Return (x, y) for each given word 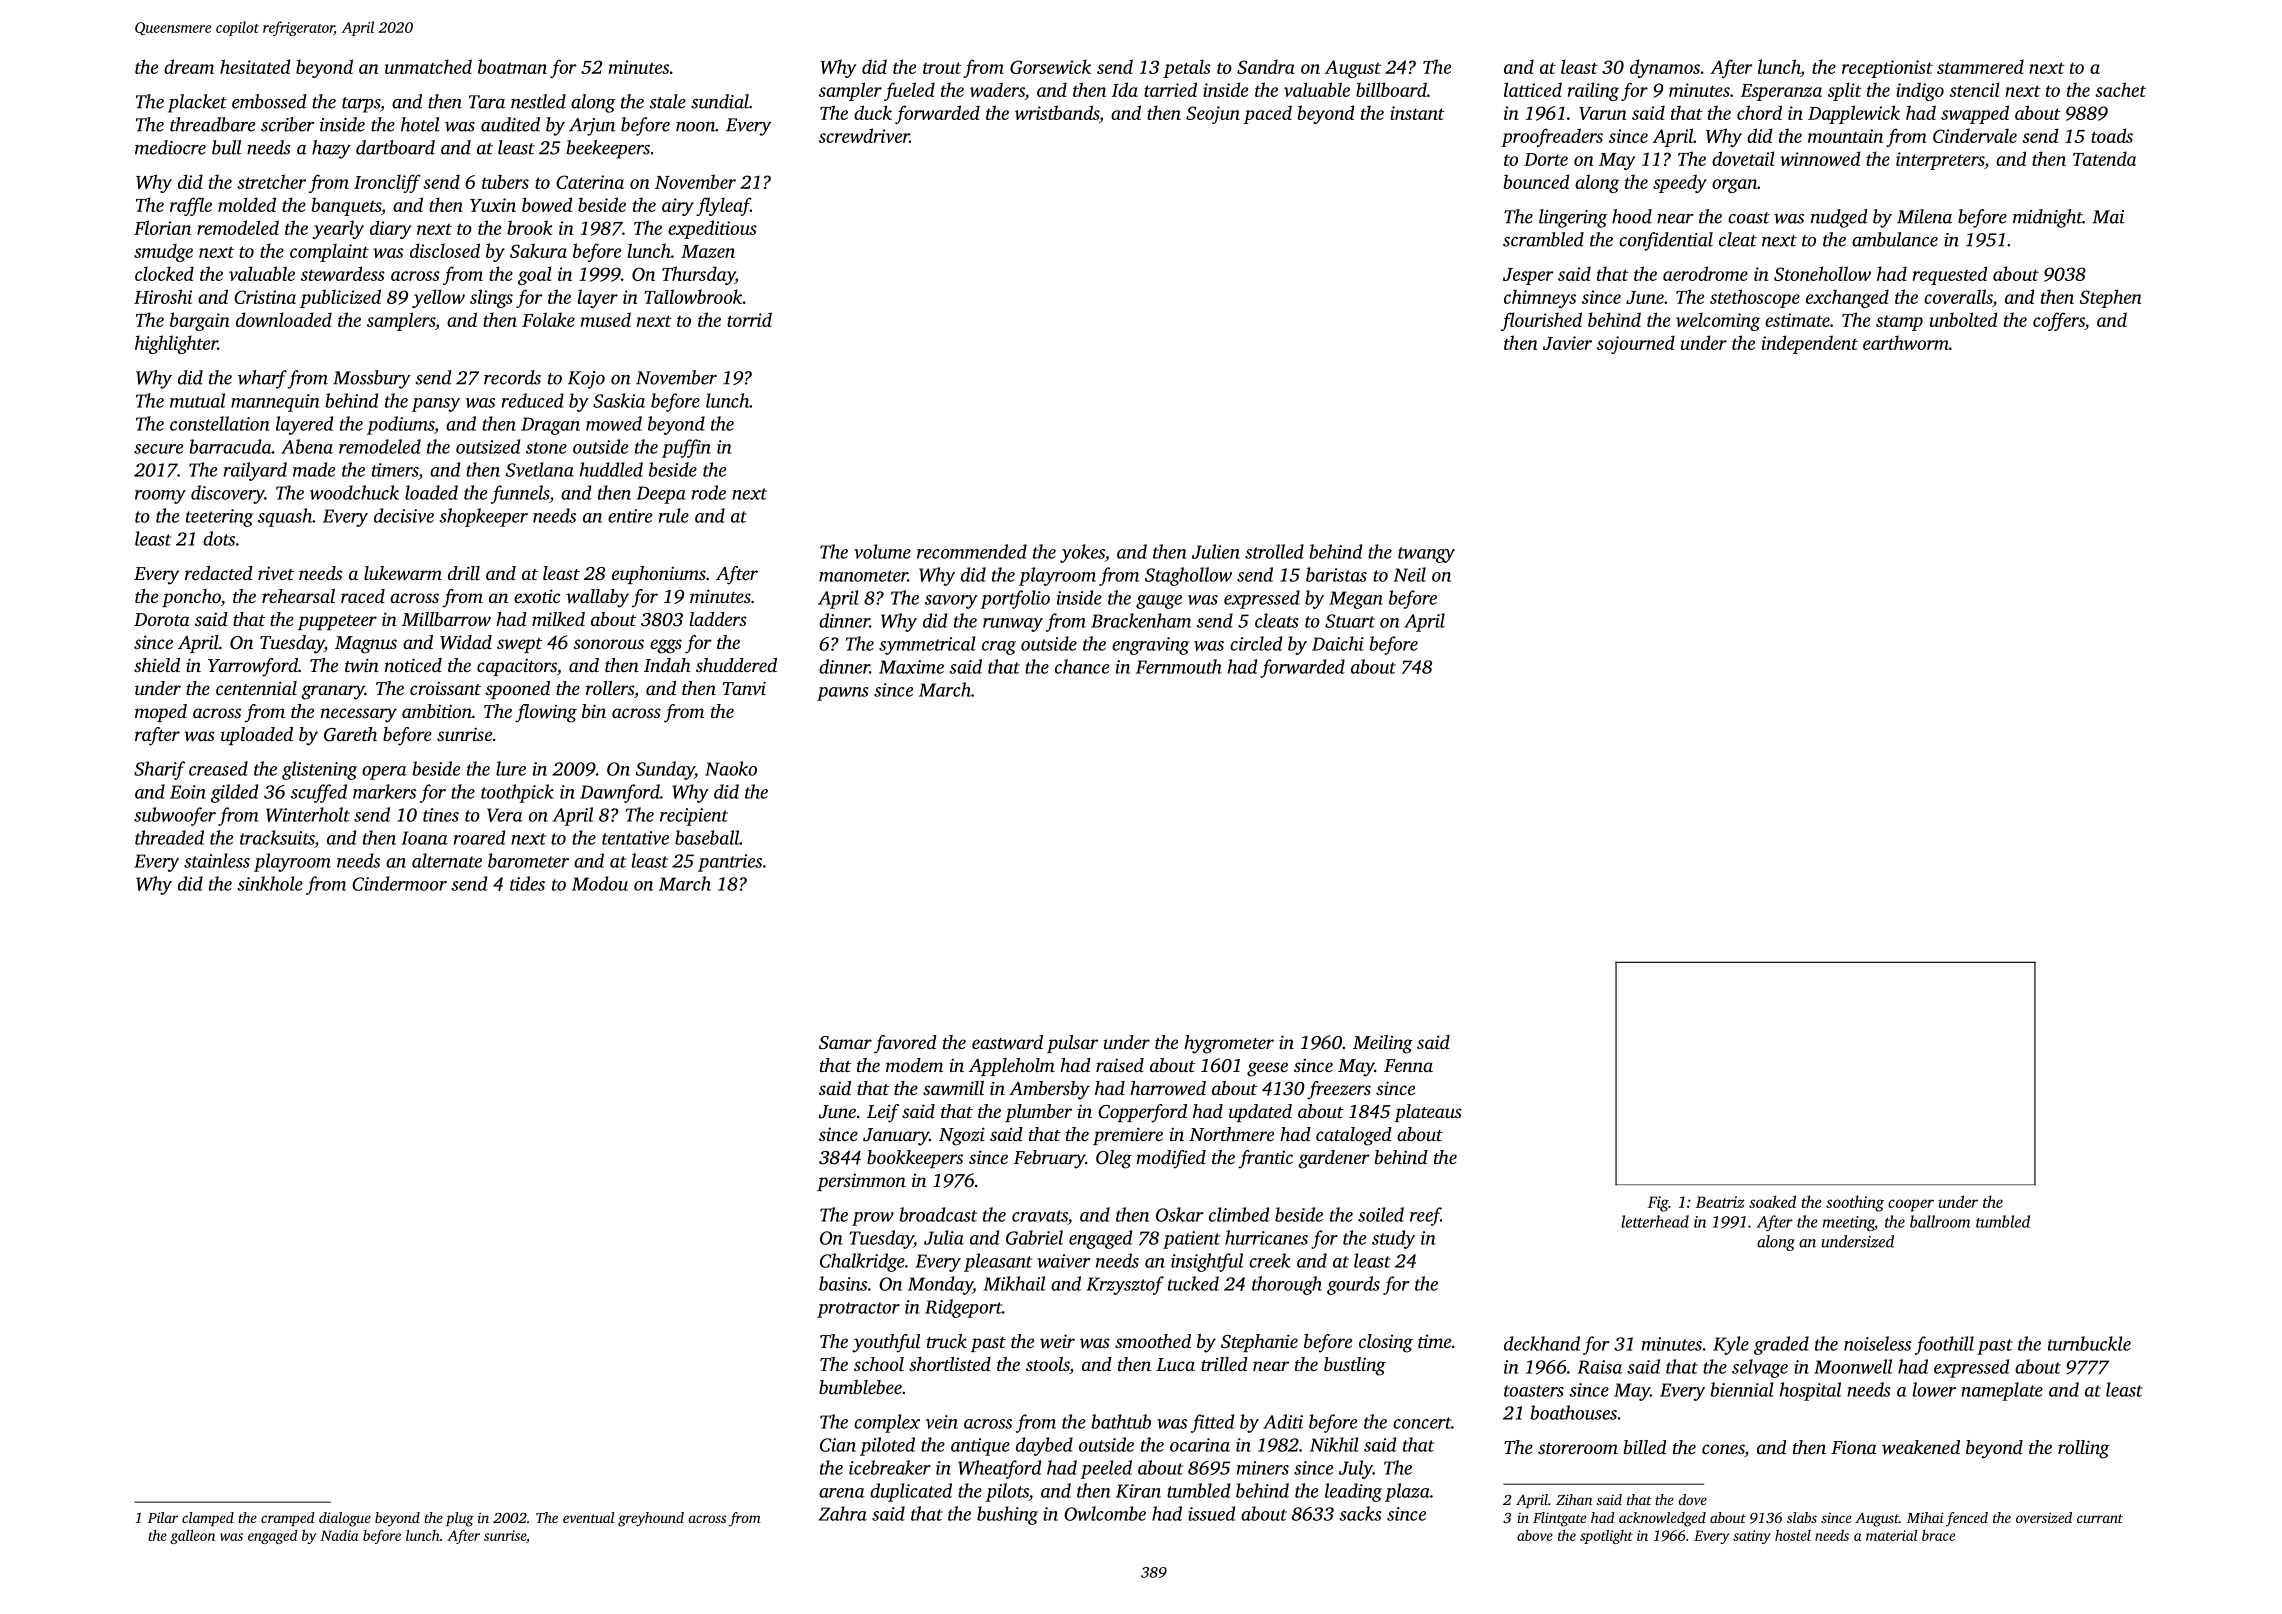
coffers (2059, 321)
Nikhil (1334, 1444)
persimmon (861, 1182)
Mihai (1925, 1517)
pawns (843, 694)
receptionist (1887, 69)
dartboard (395, 147)
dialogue (345, 1519)
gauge (1159, 602)
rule (674, 515)
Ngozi (962, 1136)
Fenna (1408, 1065)
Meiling (1383, 1044)
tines (441, 815)
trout (942, 68)
